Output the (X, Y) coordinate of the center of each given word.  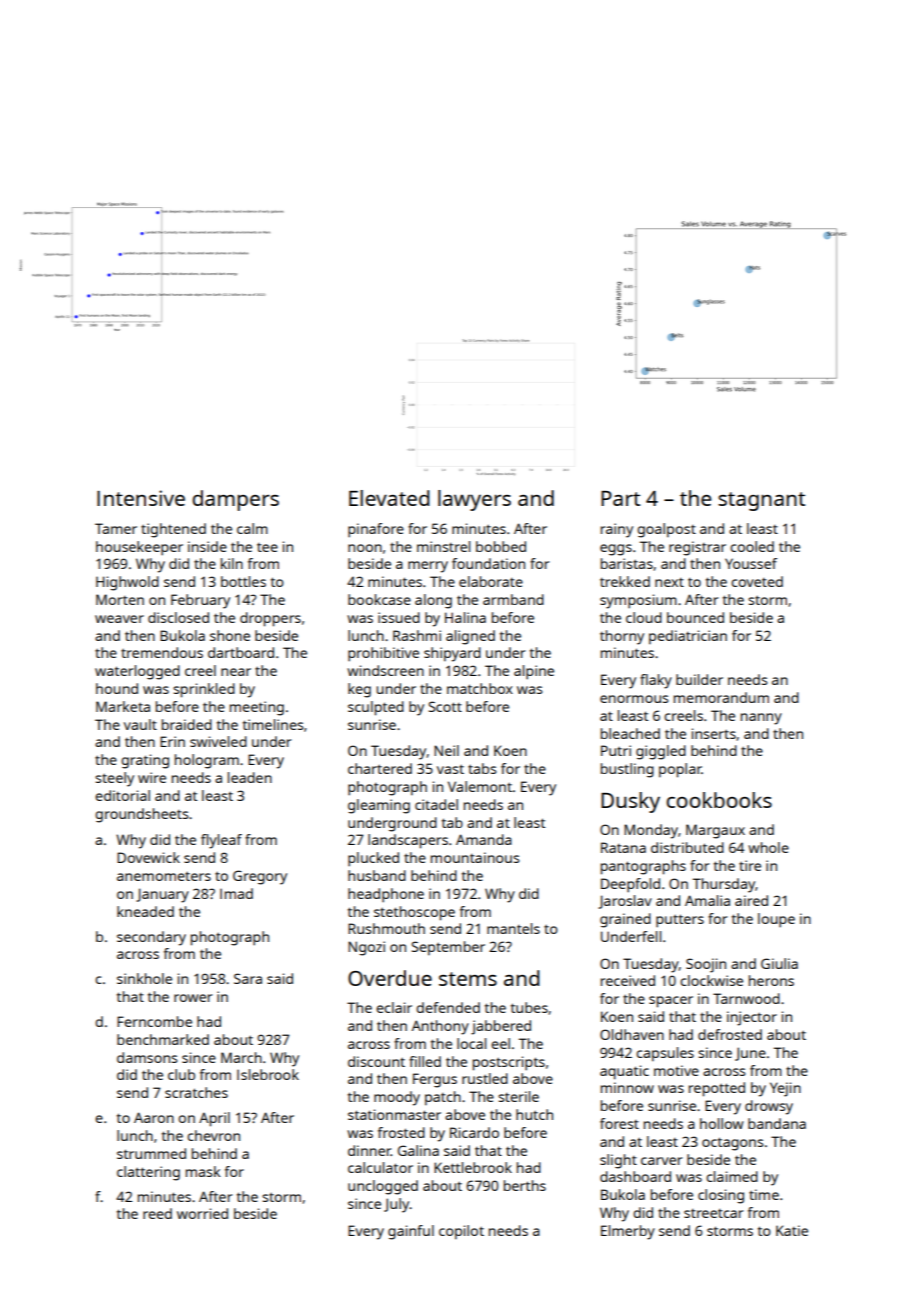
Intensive (141, 498)
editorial (122, 795)
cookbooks (719, 800)
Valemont (480, 786)
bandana (777, 1123)
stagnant (761, 501)
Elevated (389, 498)
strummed (151, 1153)
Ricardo (474, 1132)
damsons (147, 1057)
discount (376, 1061)
